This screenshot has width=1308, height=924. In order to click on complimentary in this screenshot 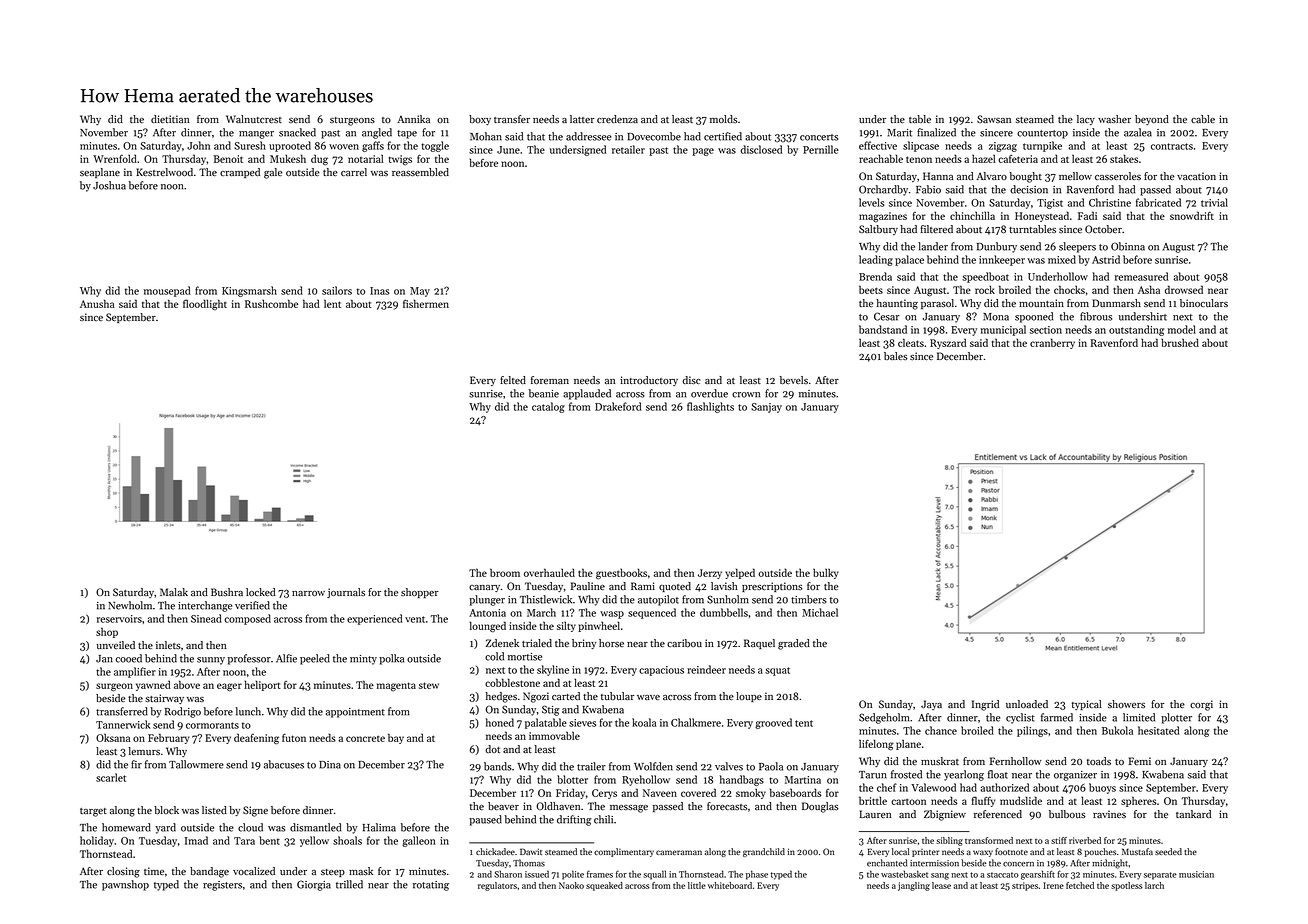, I will do `click(624, 852)`.
